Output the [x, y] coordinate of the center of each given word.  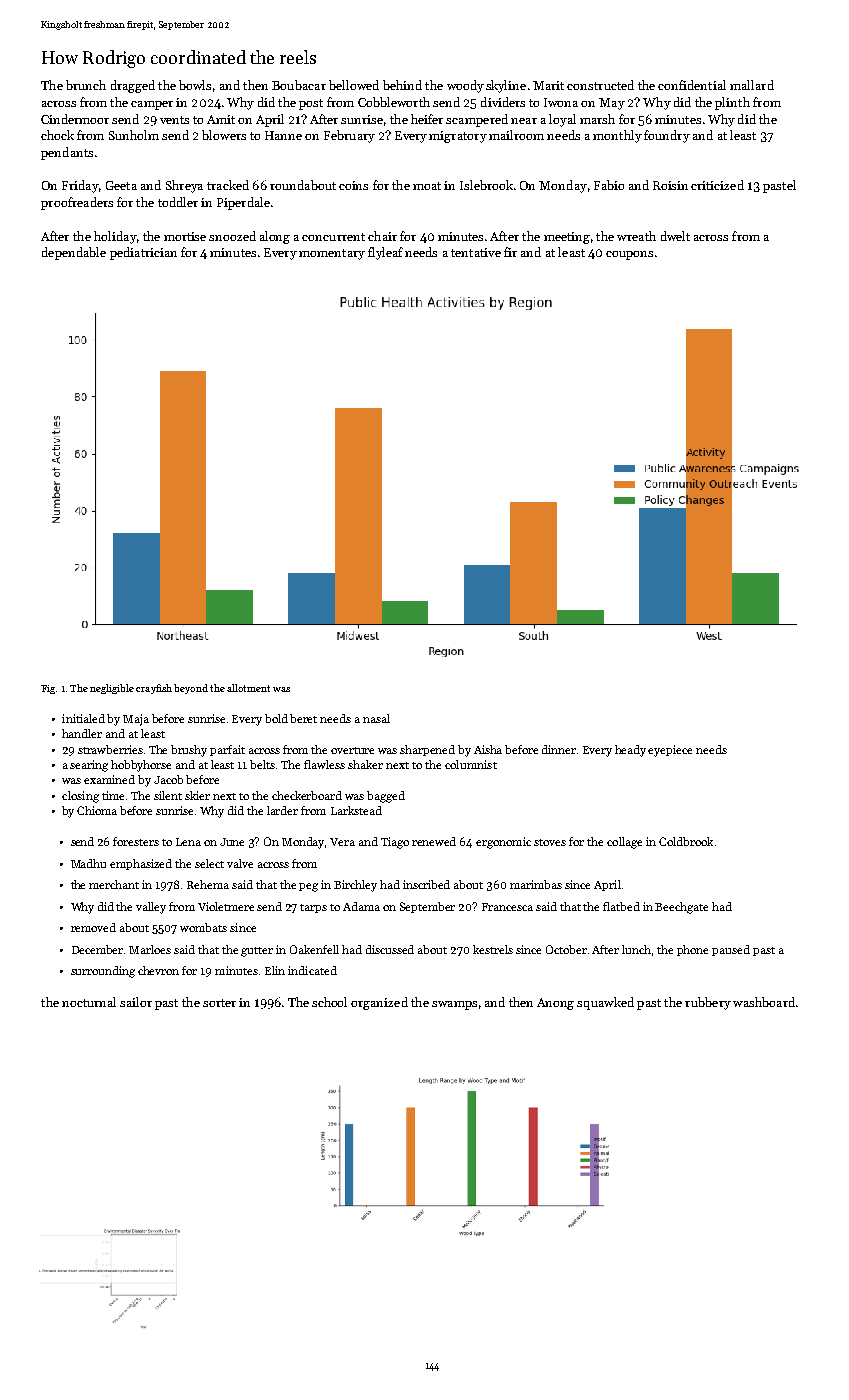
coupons [629, 255]
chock [57, 135]
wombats [203, 927]
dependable [74, 253]
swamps [454, 1005]
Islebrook [486, 185]
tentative [476, 252]
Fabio [609, 185]
